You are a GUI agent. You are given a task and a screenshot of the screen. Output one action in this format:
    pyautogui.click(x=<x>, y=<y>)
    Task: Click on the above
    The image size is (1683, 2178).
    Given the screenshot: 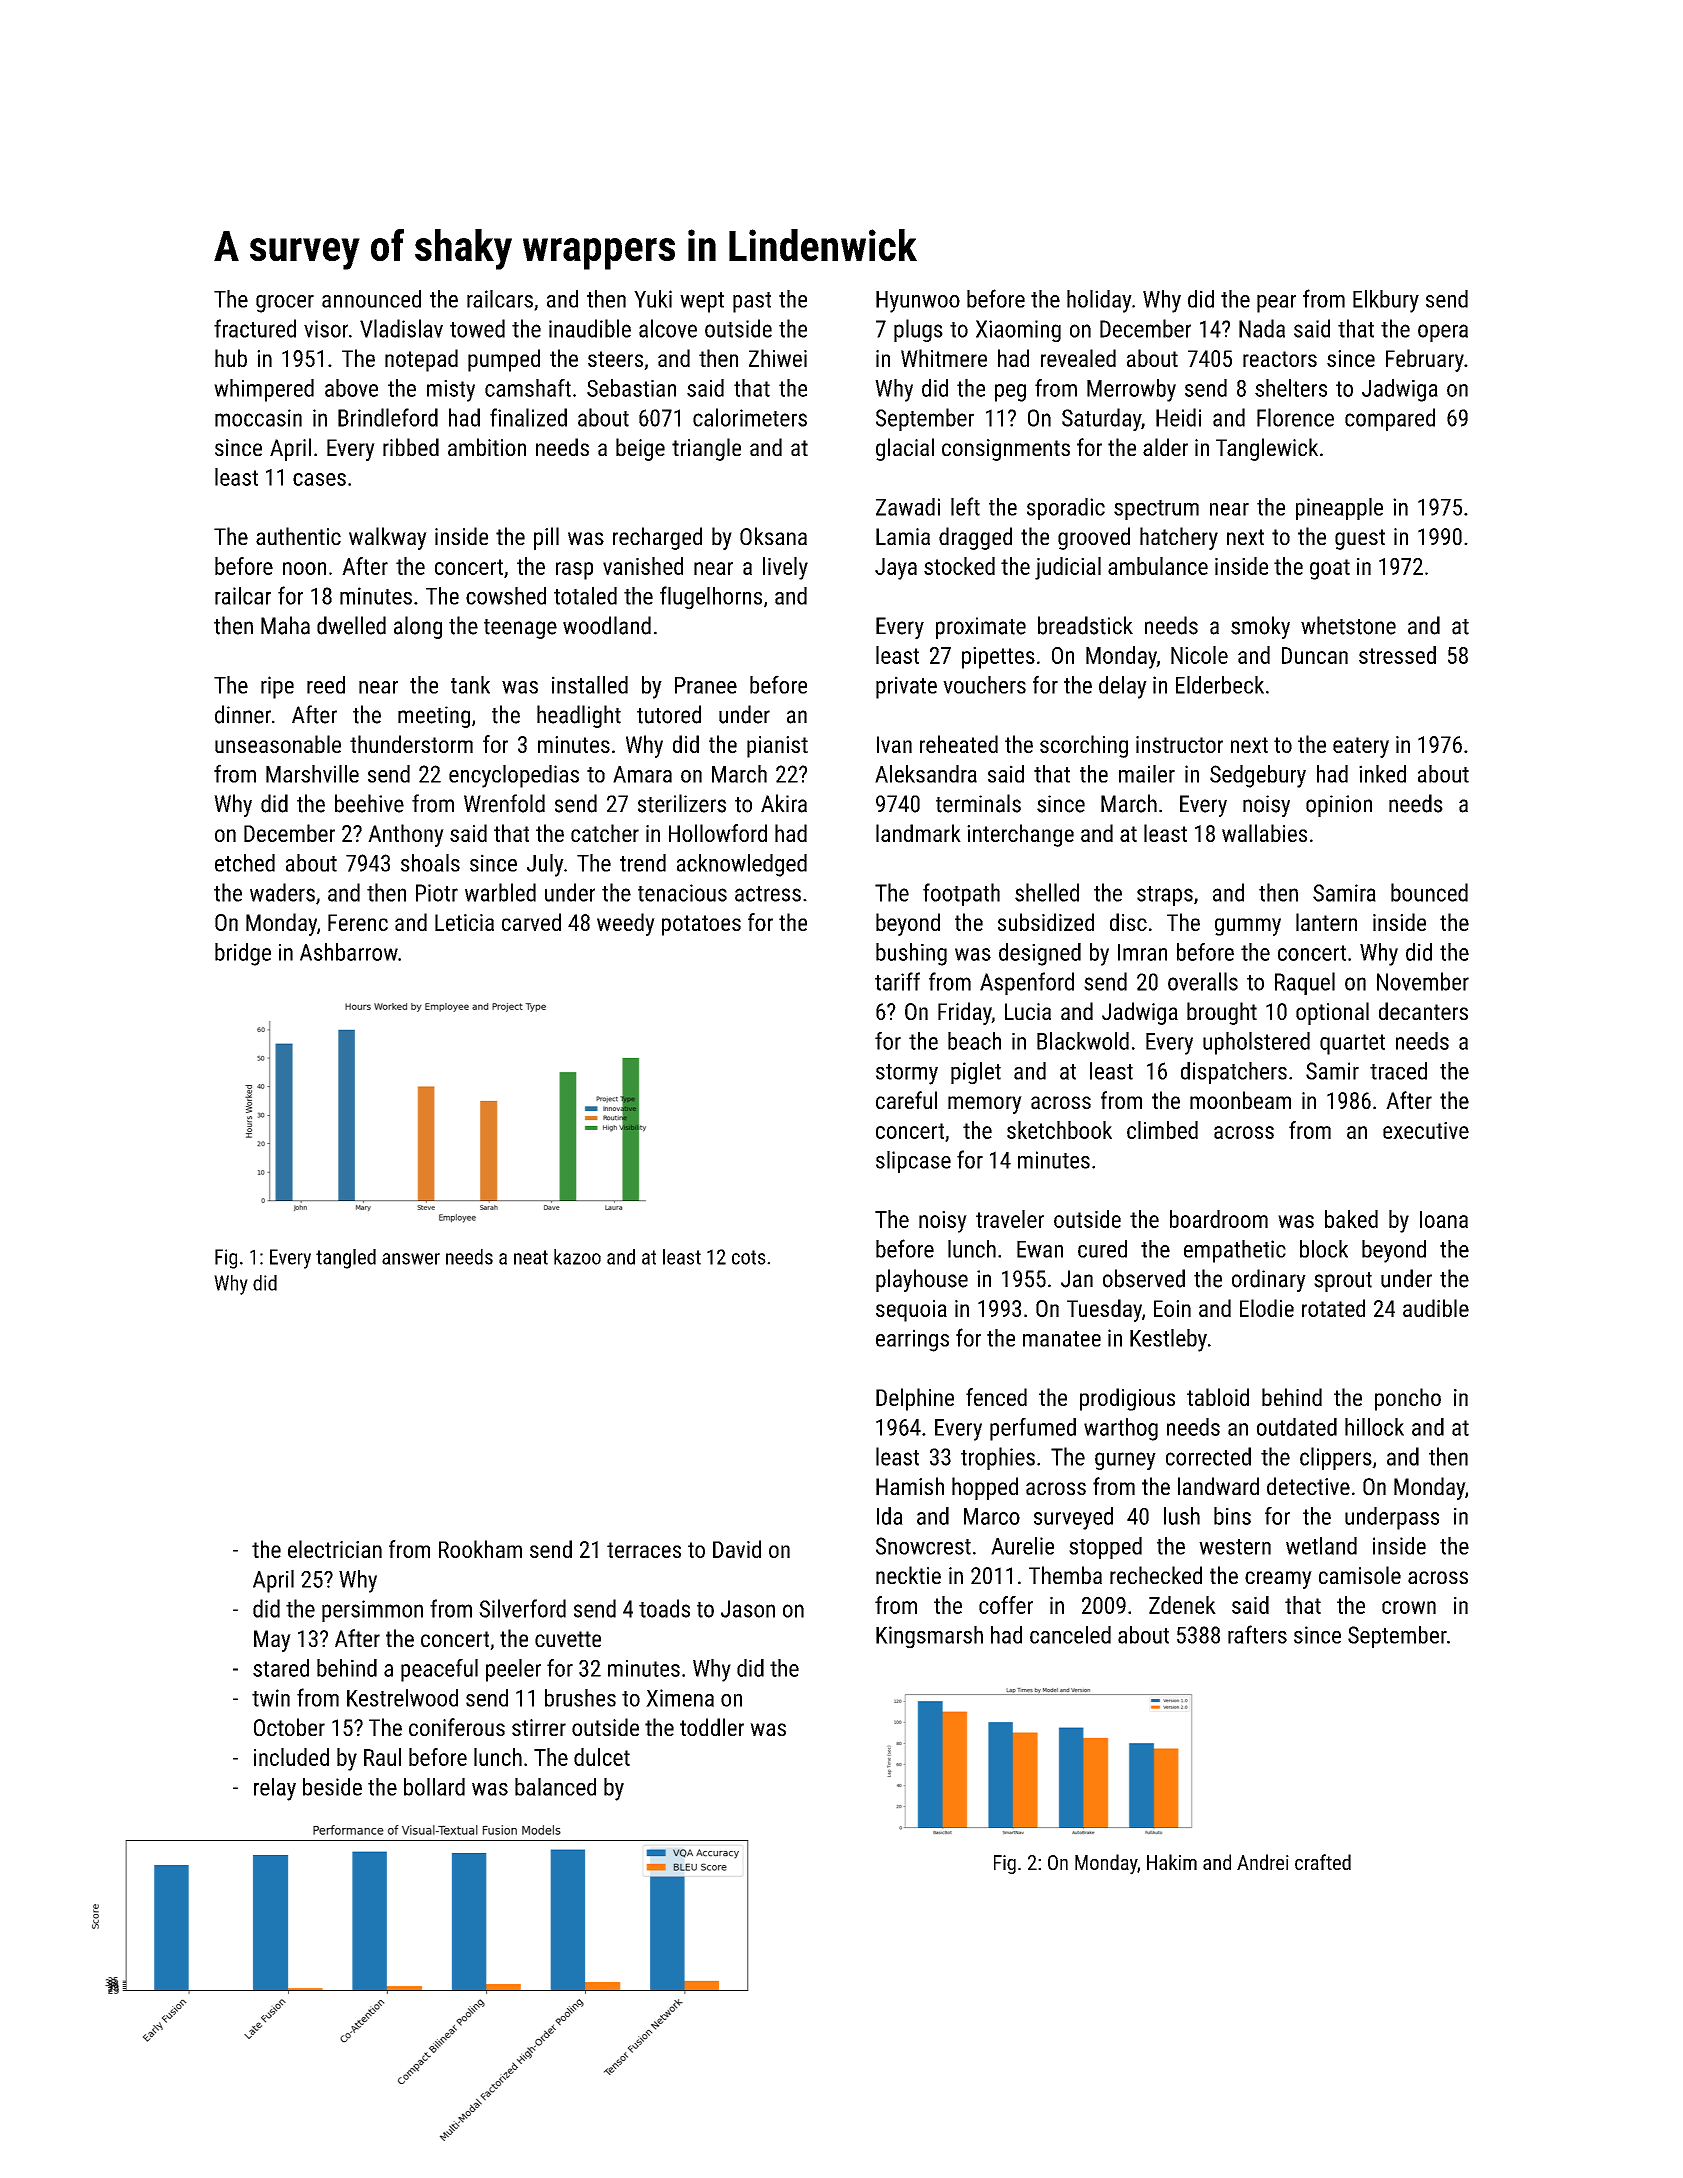 What is the action you would take?
    pyautogui.click(x=351, y=388)
